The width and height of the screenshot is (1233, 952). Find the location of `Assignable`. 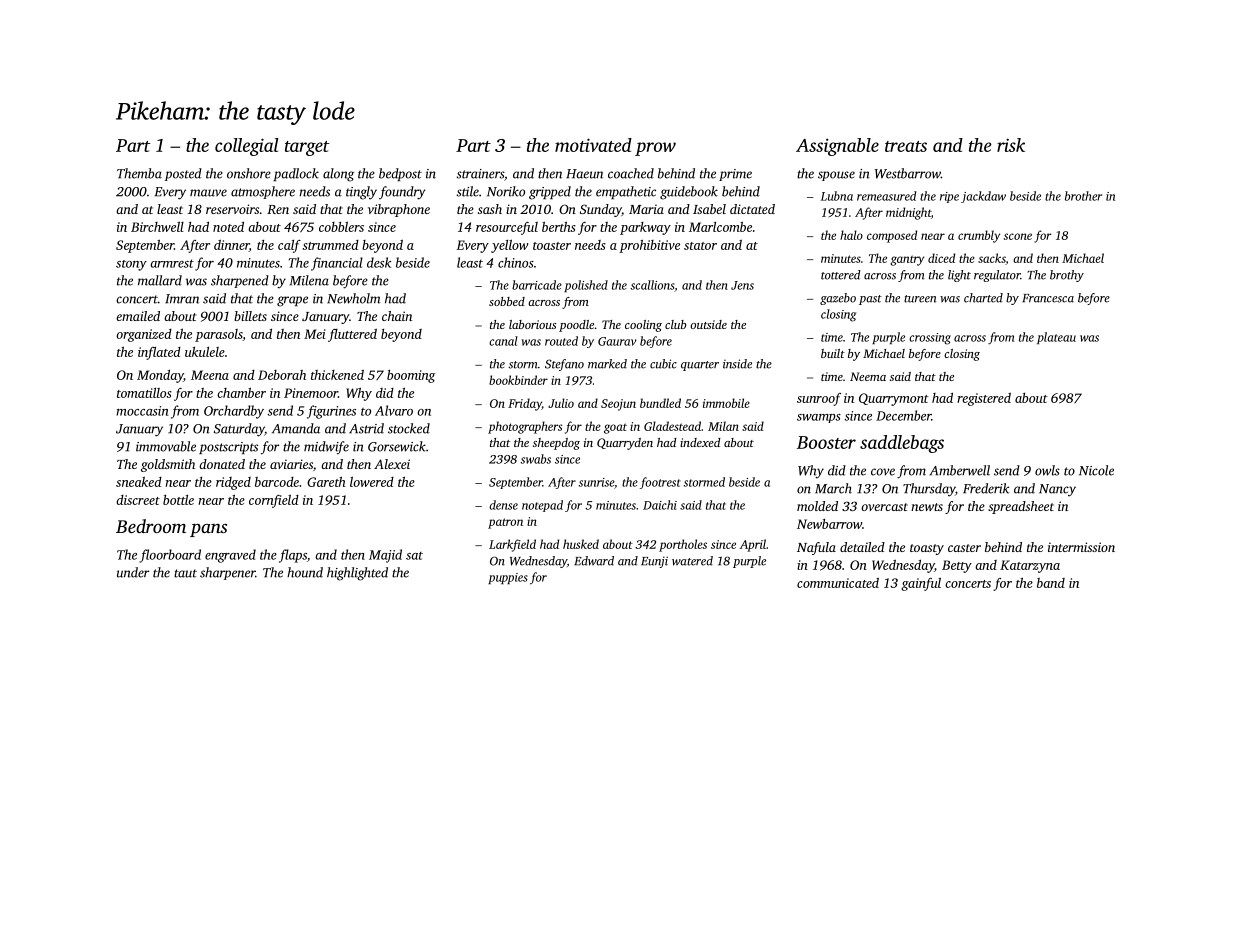

Assignable is located at coordinates (837, 147).
